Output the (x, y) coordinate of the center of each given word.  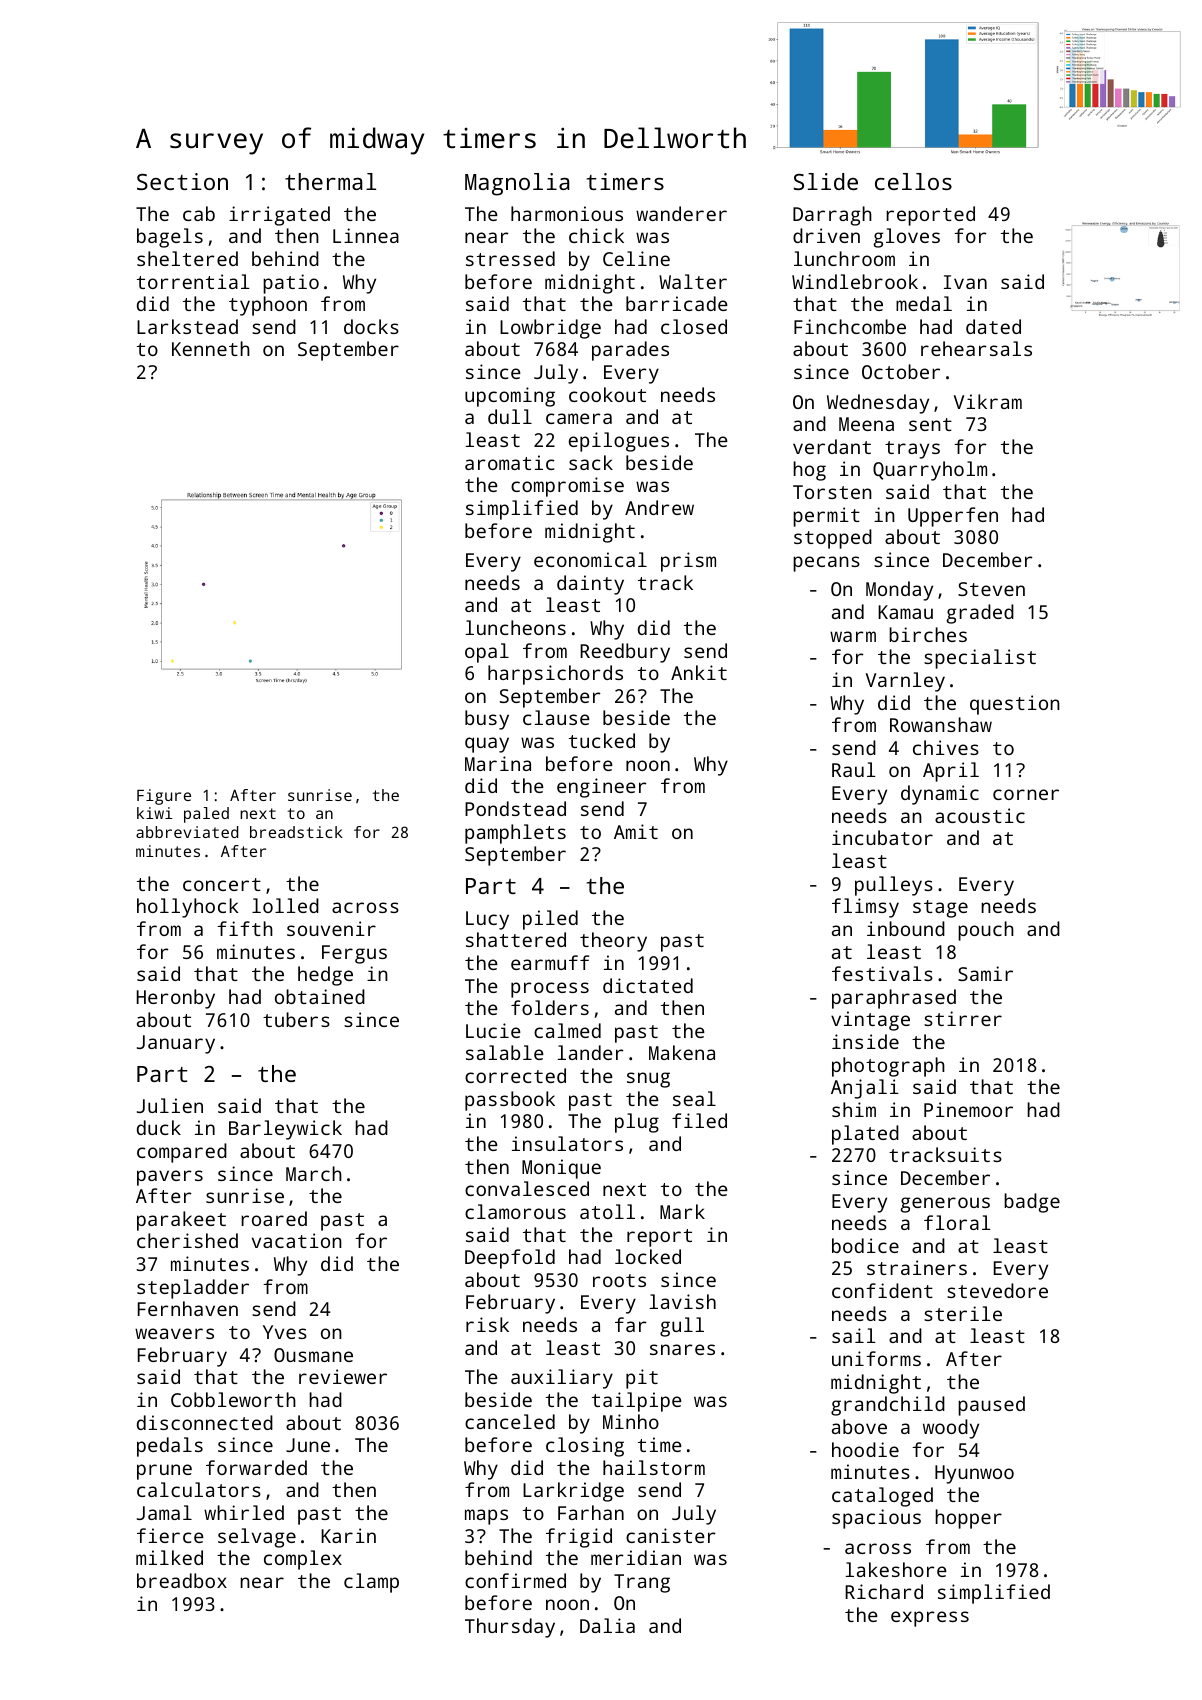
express (930, 1619)
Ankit (699, 672)
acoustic (980, 815)
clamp (371, 1583)
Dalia (607, 1625)
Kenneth (211, 348)
